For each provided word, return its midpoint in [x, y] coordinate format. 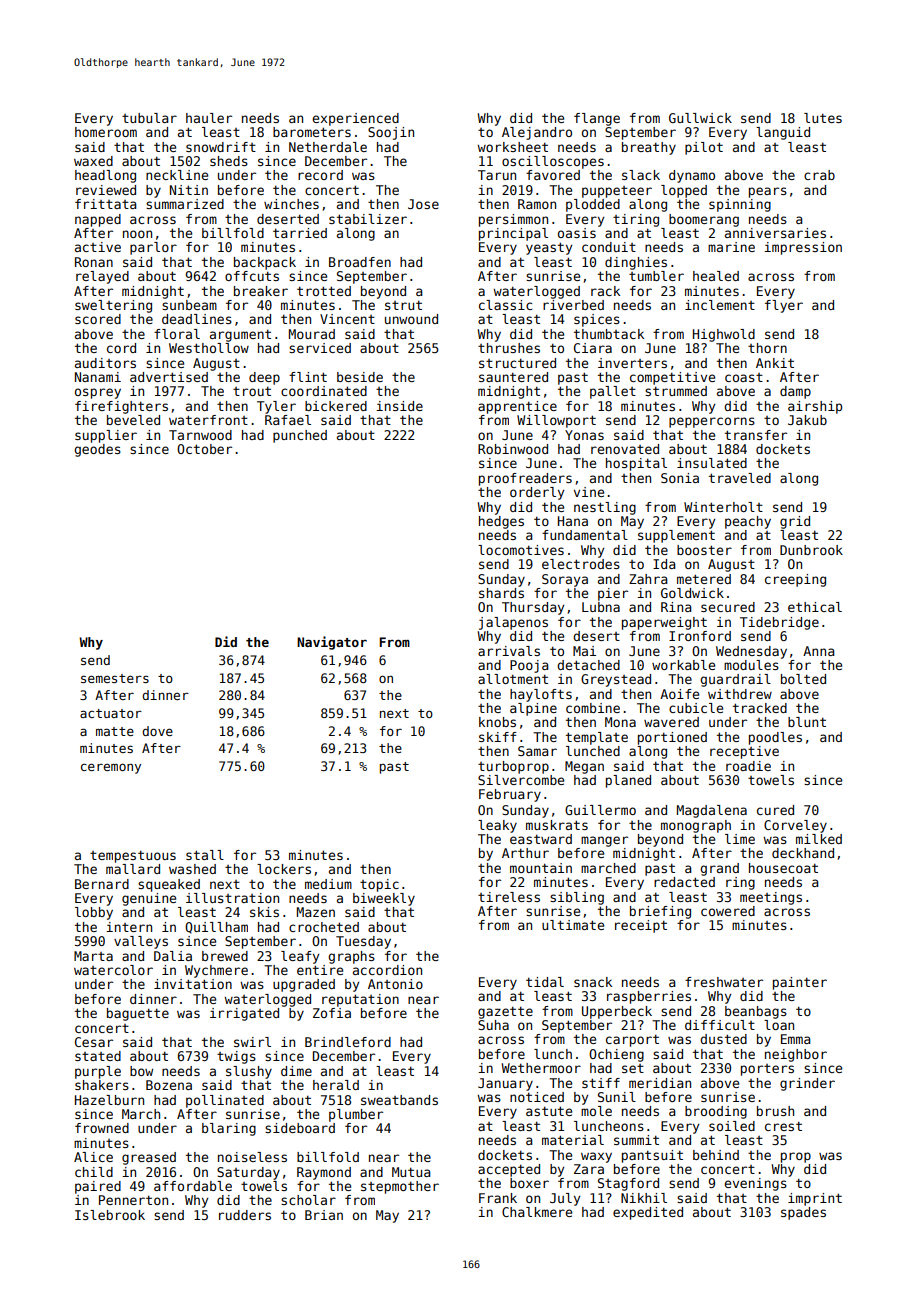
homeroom [106, 132]
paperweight [664, 623]
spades [803, 1213]
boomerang [704, 220]
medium [328, 884]
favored [553, 175]
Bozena [169, 1085]
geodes [97, 450]
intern [129, 927]
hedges [501, 522]
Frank [498, 1198]
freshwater [724, 982]
